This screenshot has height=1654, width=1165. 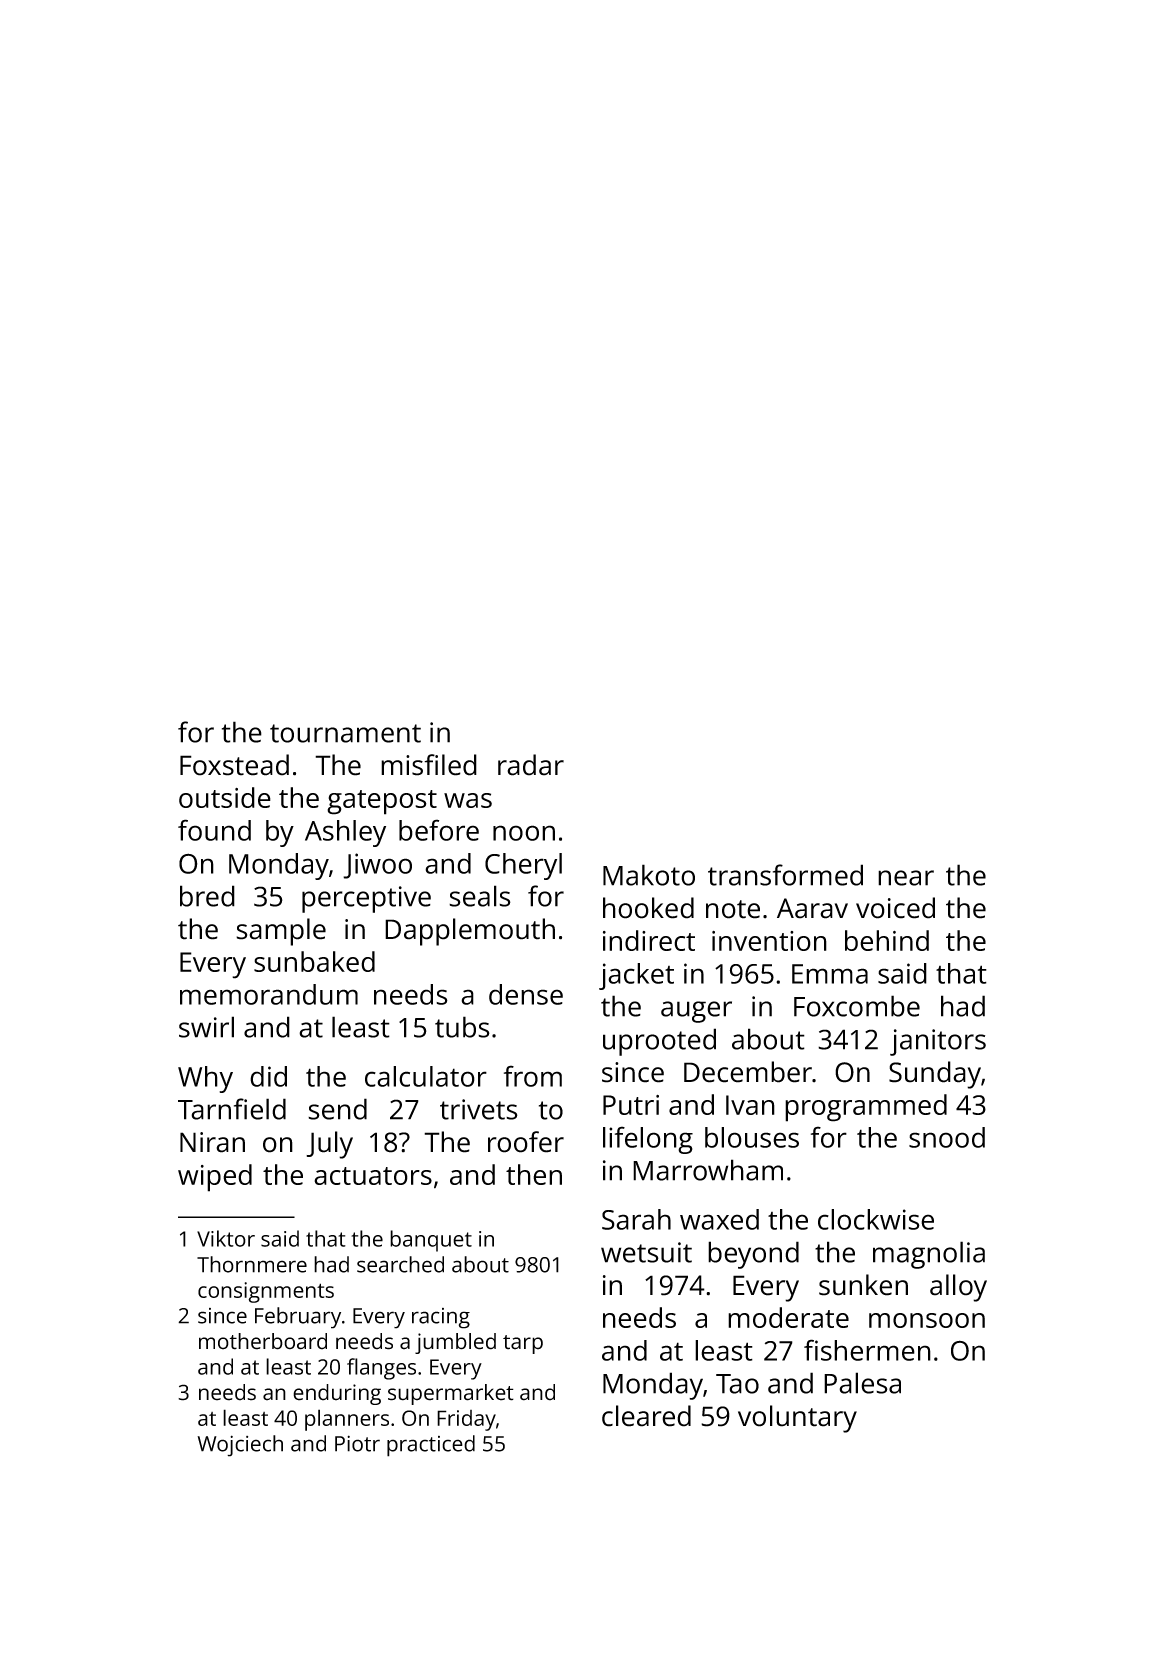 I want to click on snood, so click(x=947, y=1137).
